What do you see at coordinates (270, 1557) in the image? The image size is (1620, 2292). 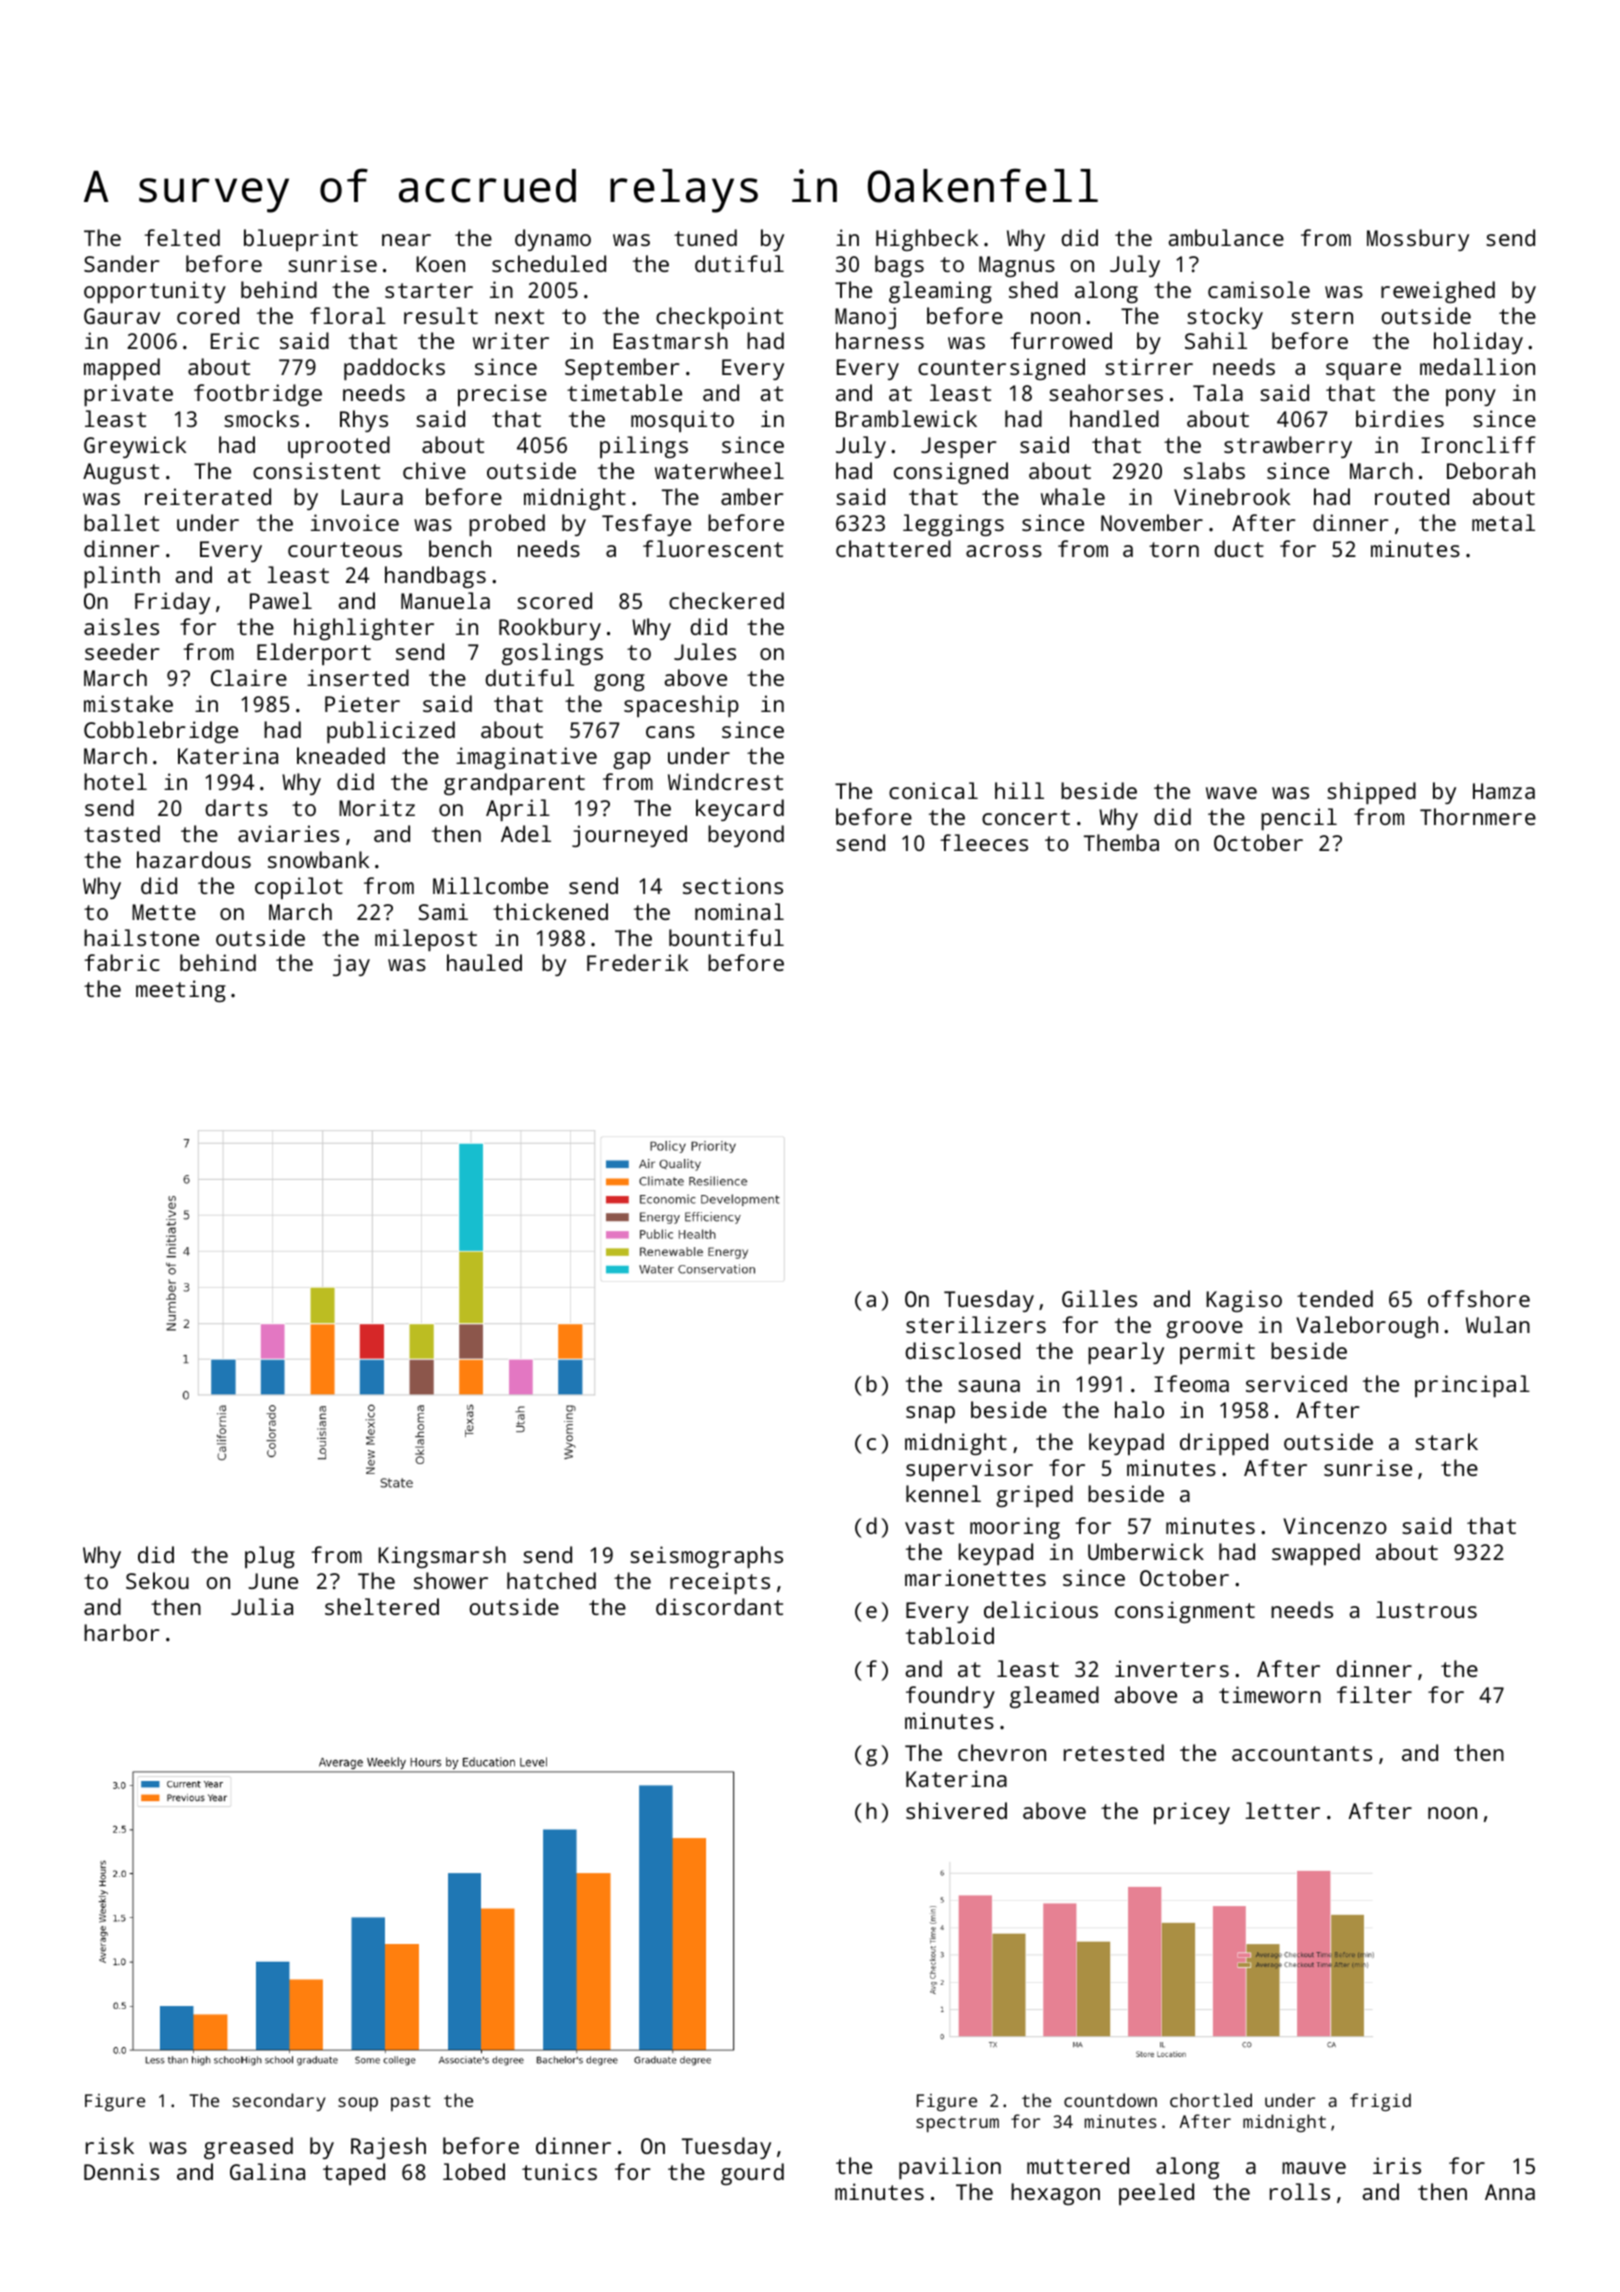 I see `plug` at bounding box center [270, 1557].
